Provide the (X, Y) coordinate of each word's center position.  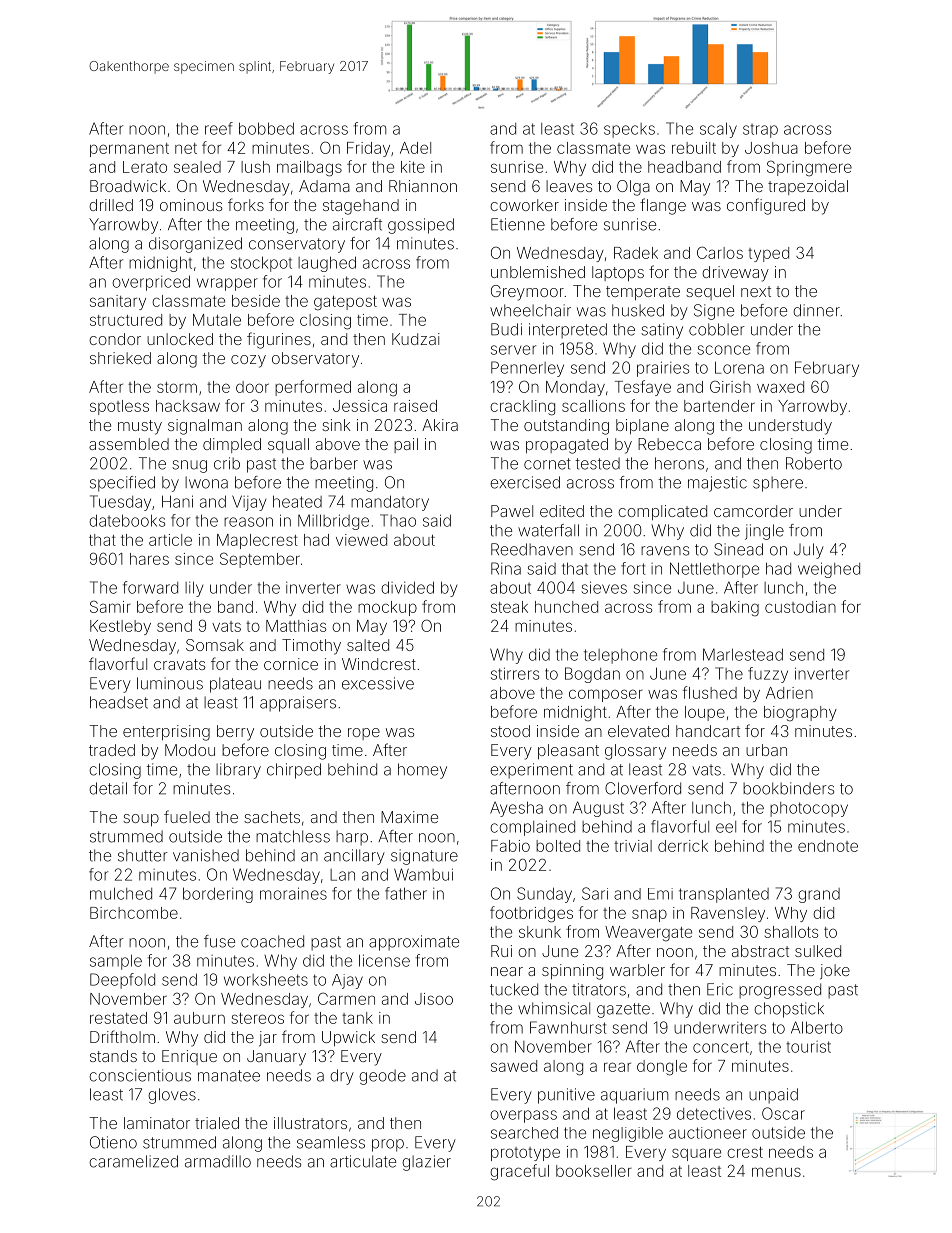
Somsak (215, 645)
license (384, 960)
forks (246, 204)
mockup (387, 608)
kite (413, 167)
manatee (229, 1076)
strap (760, 131)
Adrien (789, 693)
